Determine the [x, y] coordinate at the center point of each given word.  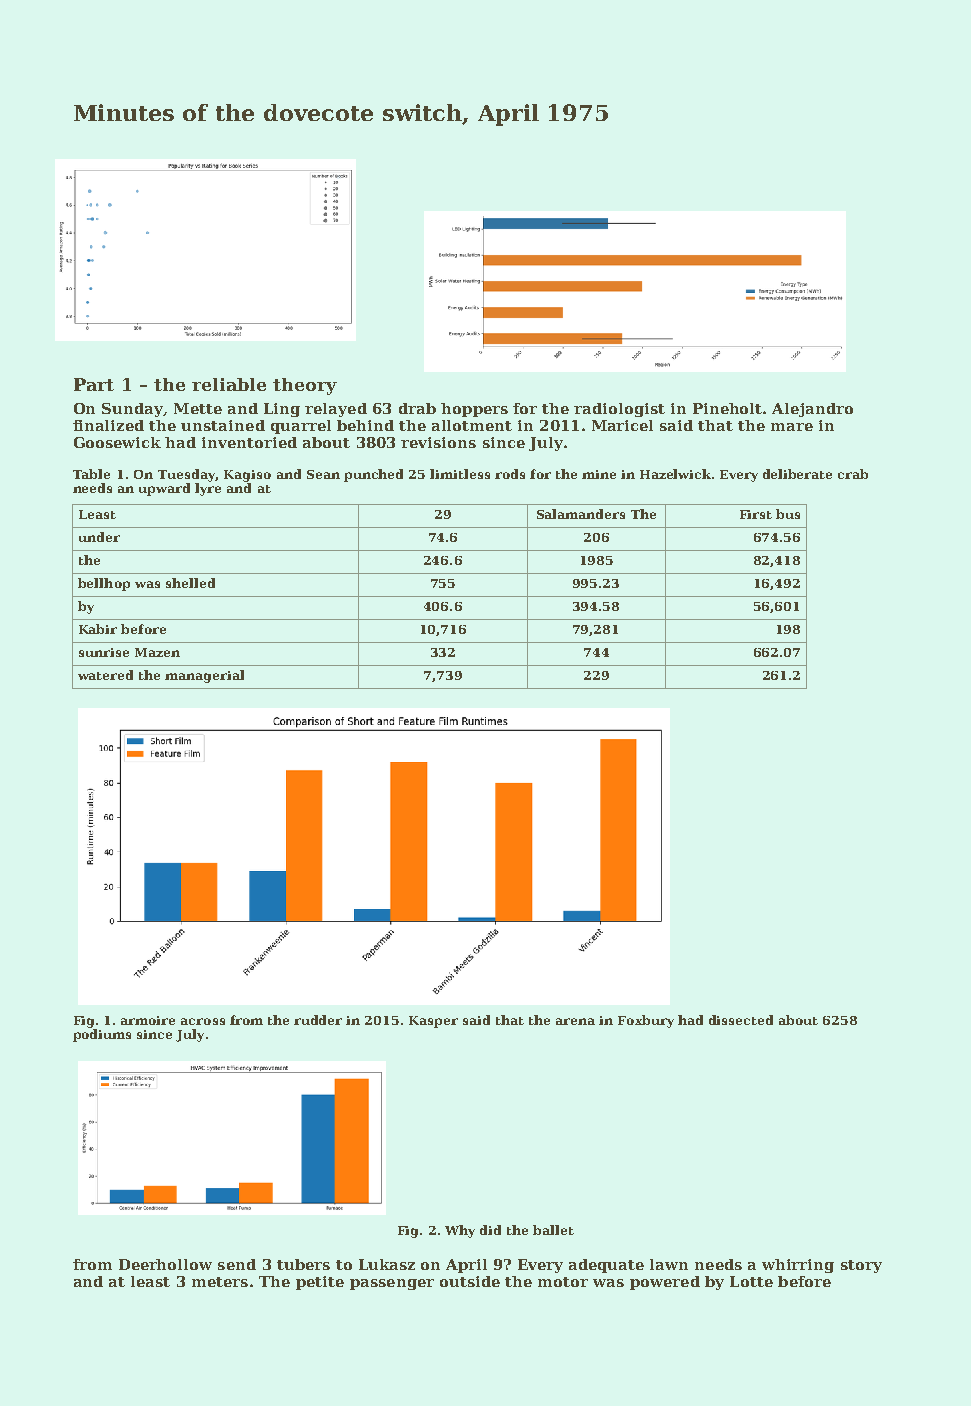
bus [788, 514]
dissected [741, 1020]
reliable [229, 384]
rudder [318, 1020]
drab [417, 408]
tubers [303, 1264]
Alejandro [812, 410]
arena [575, 1021]
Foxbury [646, 1021]
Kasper [433, 1022]
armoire [148, 1020]
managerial [204, 676]
